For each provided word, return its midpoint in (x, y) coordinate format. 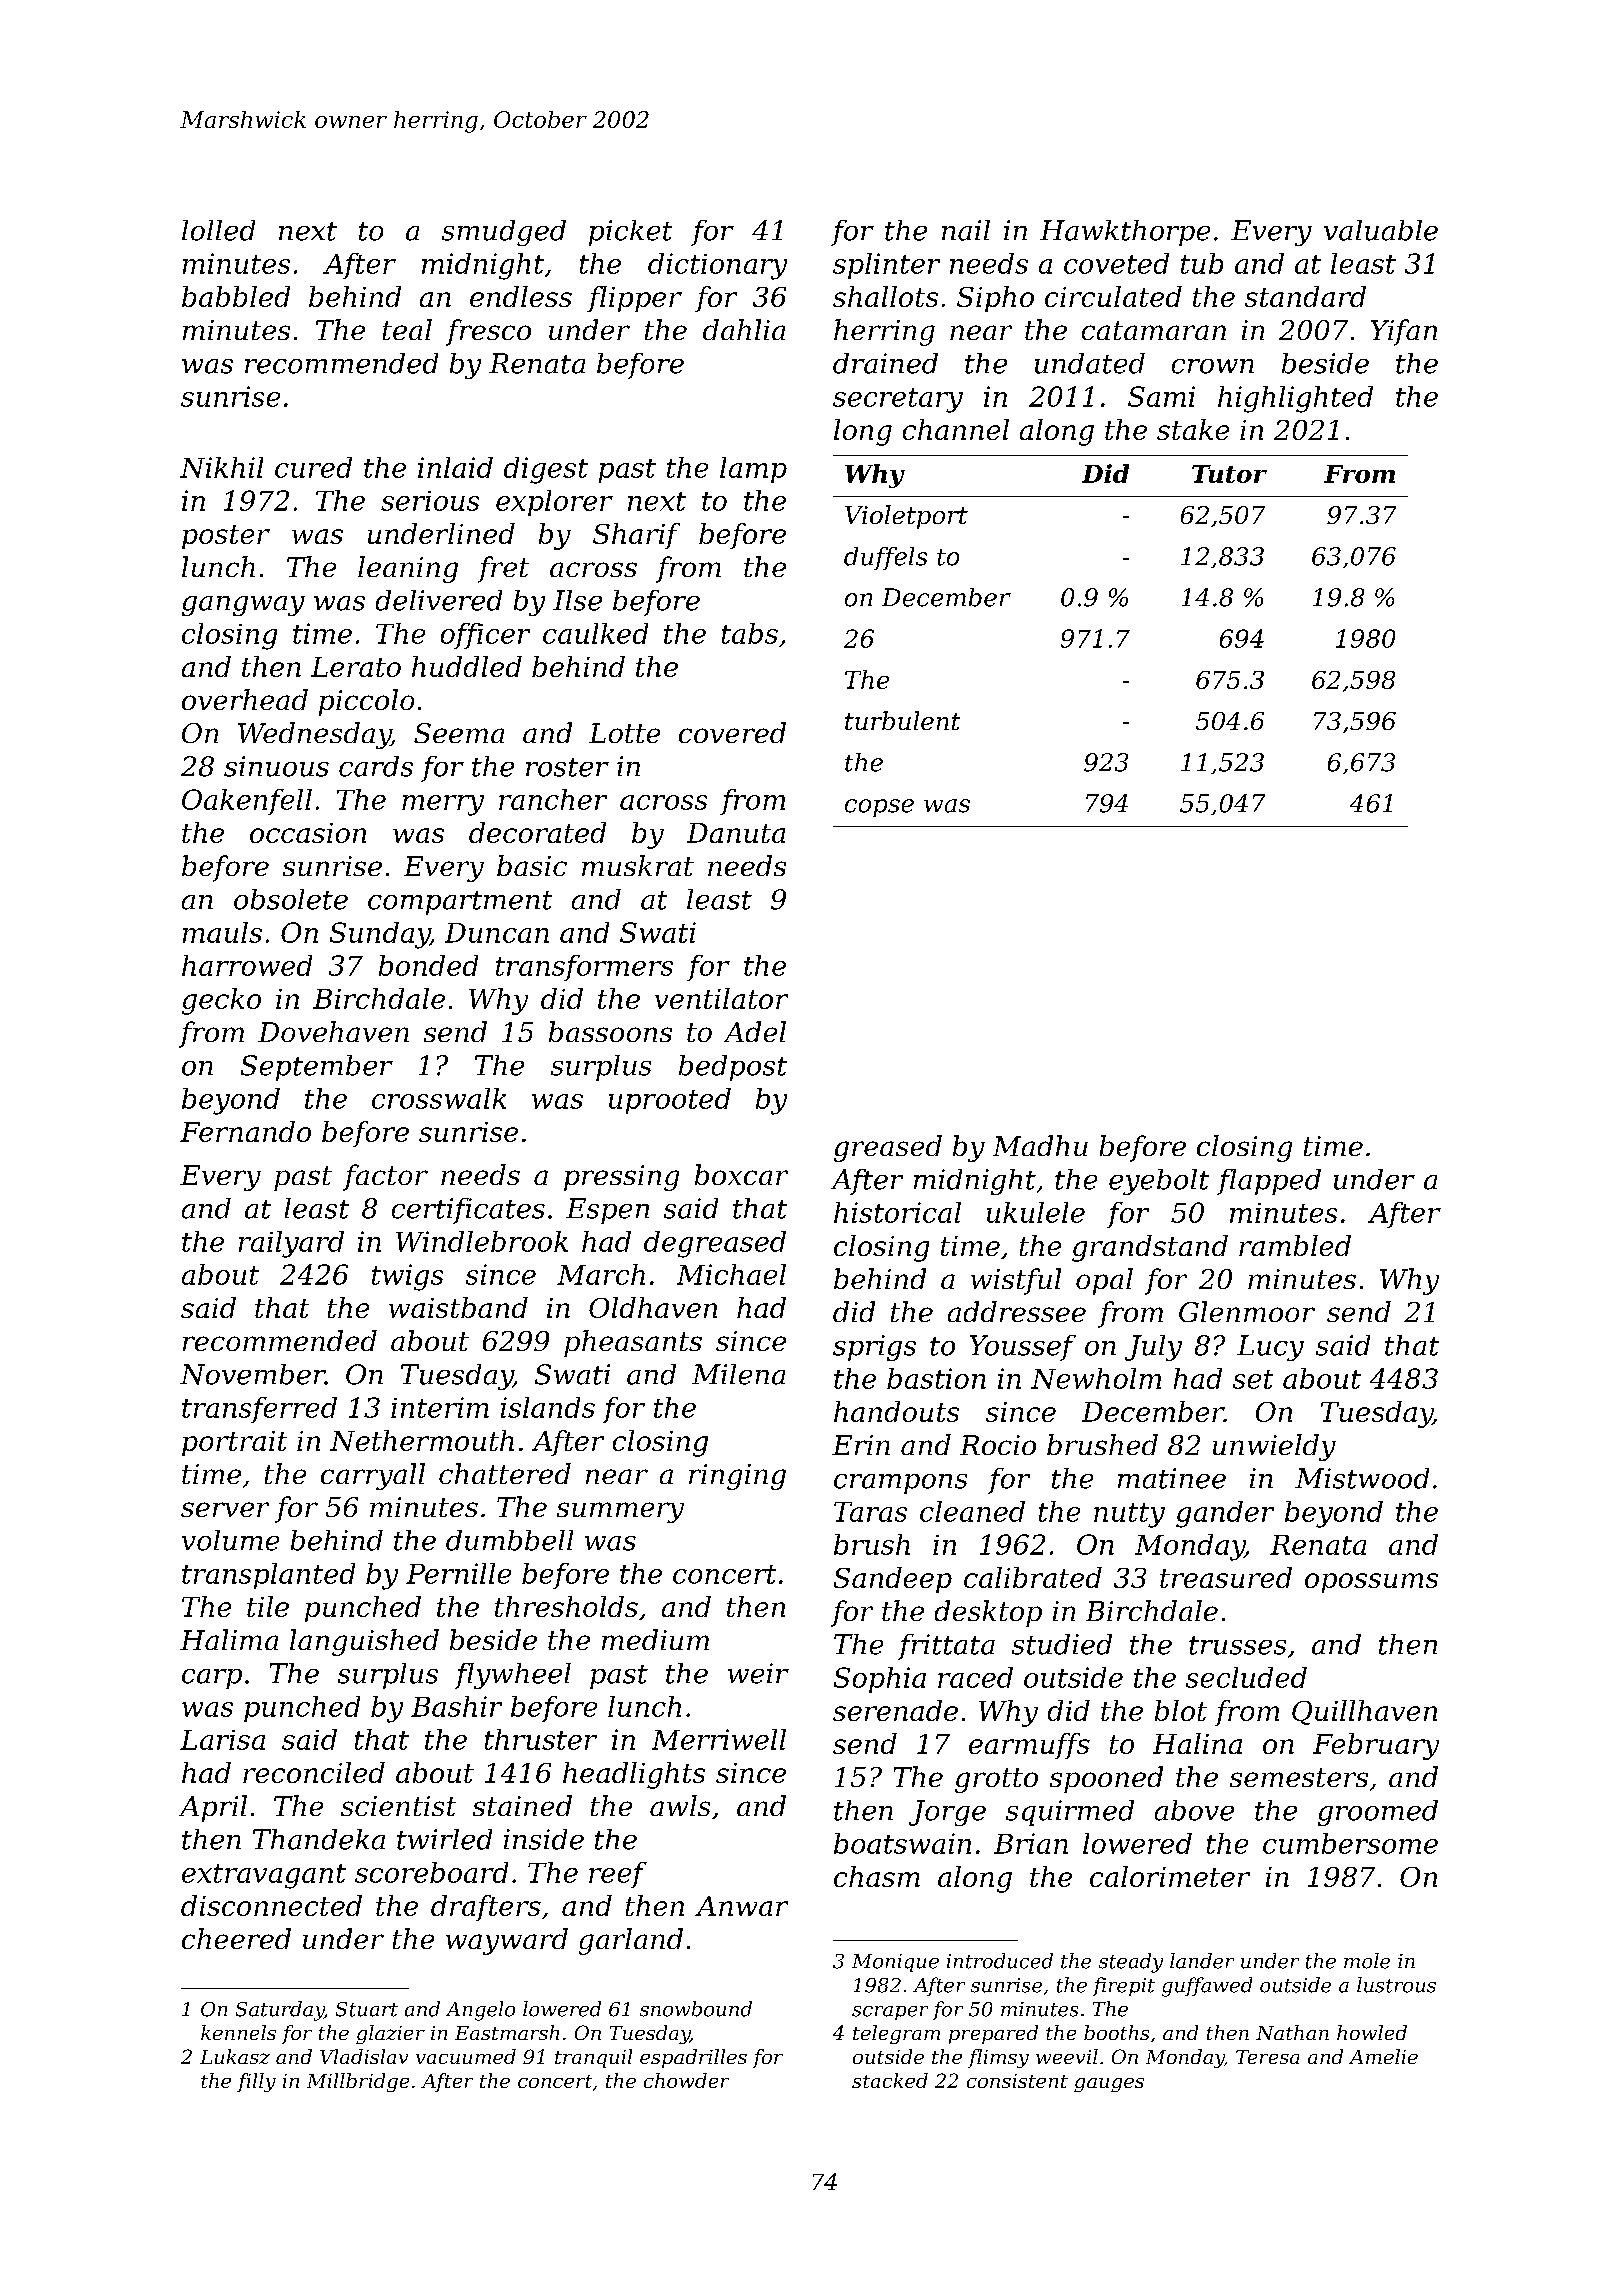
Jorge (947, 1813)
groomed (1378, 1813)
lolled (218, 230)
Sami (1161, 396)
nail (966, 230)
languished (364, 1642)
